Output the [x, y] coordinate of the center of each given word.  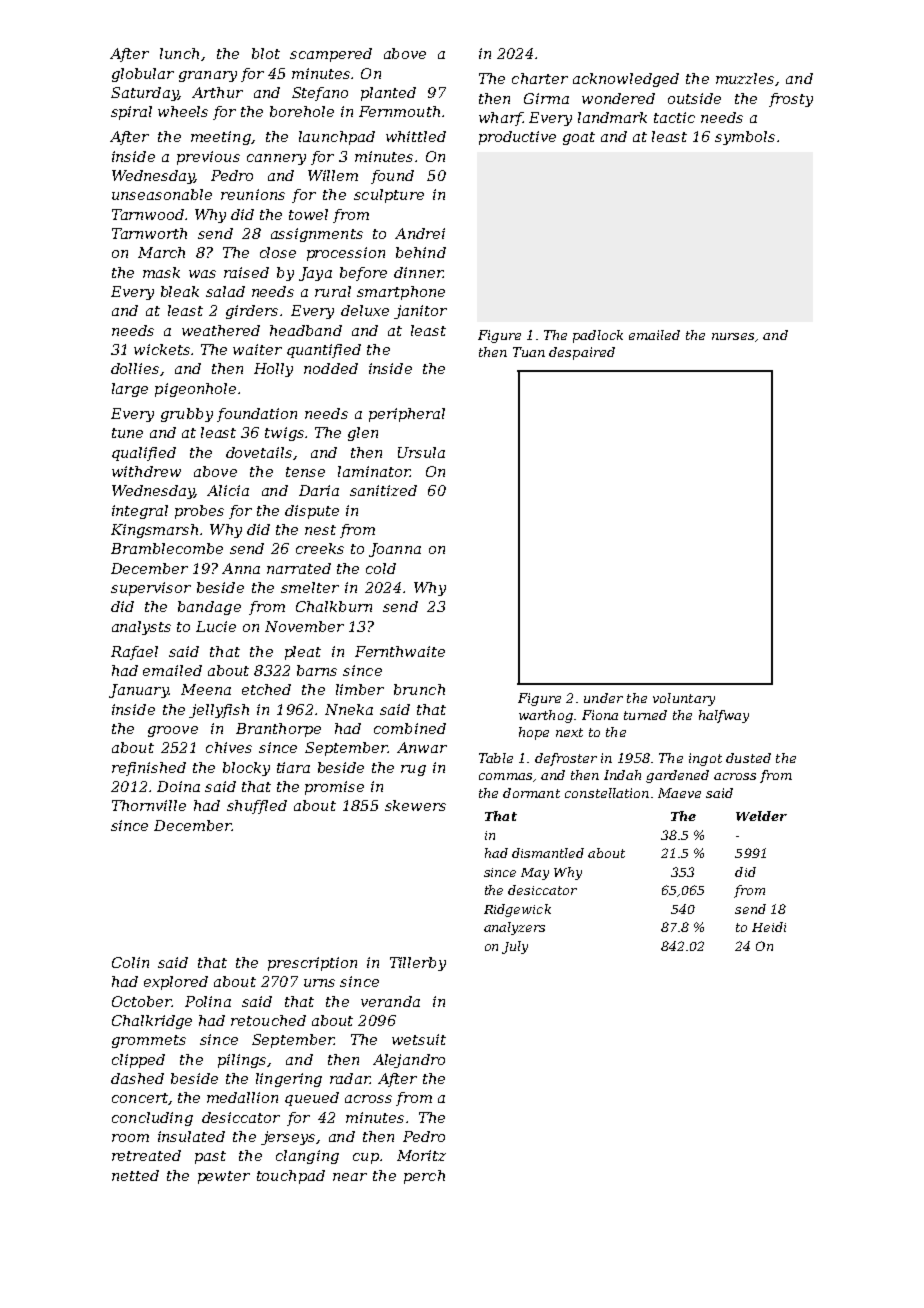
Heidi [769, 927]
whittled [416, 136]
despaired [582, 353]
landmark [612, 117]
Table [496, 758]
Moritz [421, 1155]
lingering [289, 1080]
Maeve [679, 793]
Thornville [149, 805]
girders [252, 312]
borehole [302, 111]
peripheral [407, 415]
